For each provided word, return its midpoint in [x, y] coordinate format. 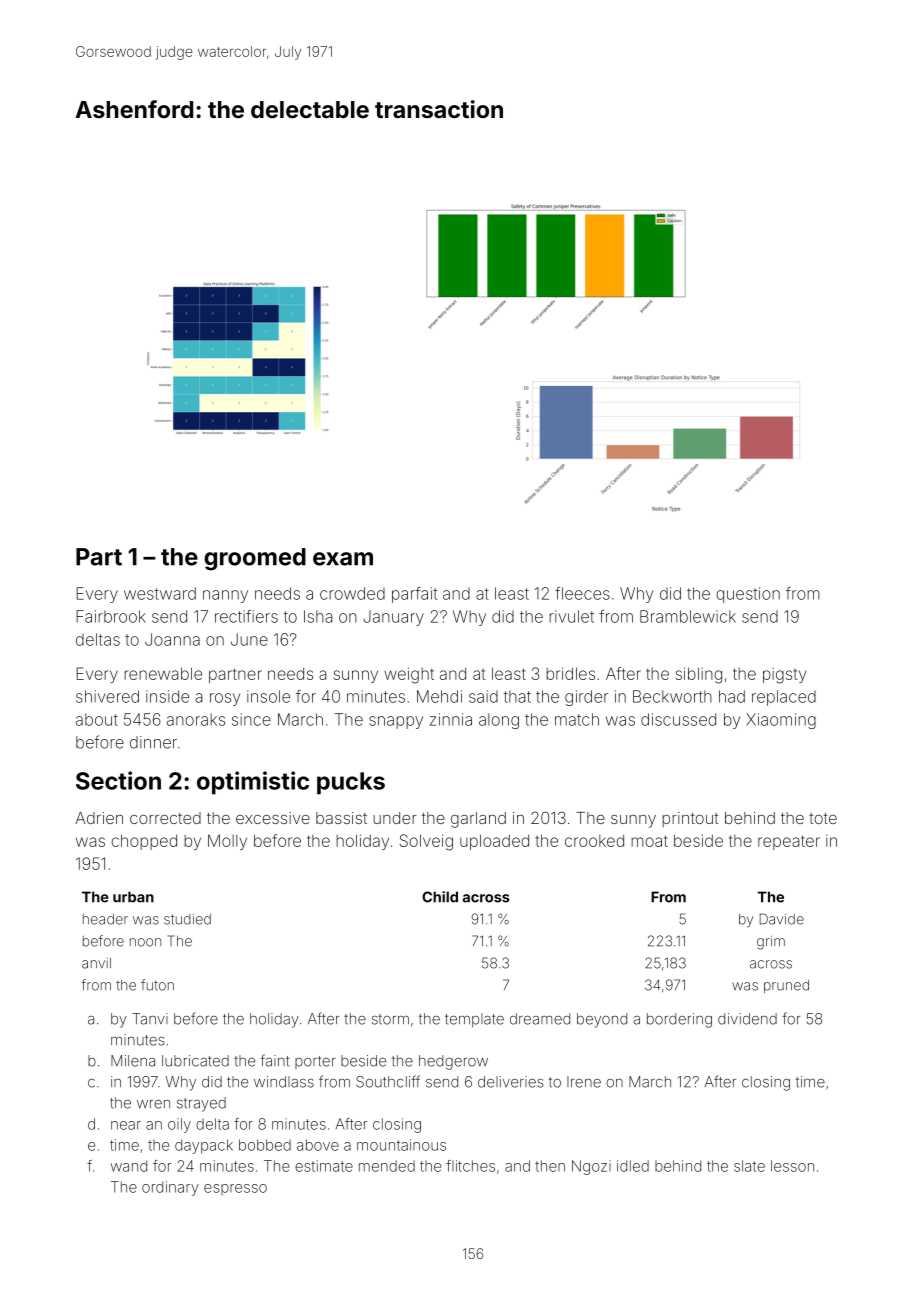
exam [343, 559]
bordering [679, 1020]
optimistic [253, 783]
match [577, 719]
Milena [133, 1061]
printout [690, 819]
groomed [255, 559]
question [748, 595]
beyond [602, 1020]
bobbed [265, 1145]
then [550, 1166]
